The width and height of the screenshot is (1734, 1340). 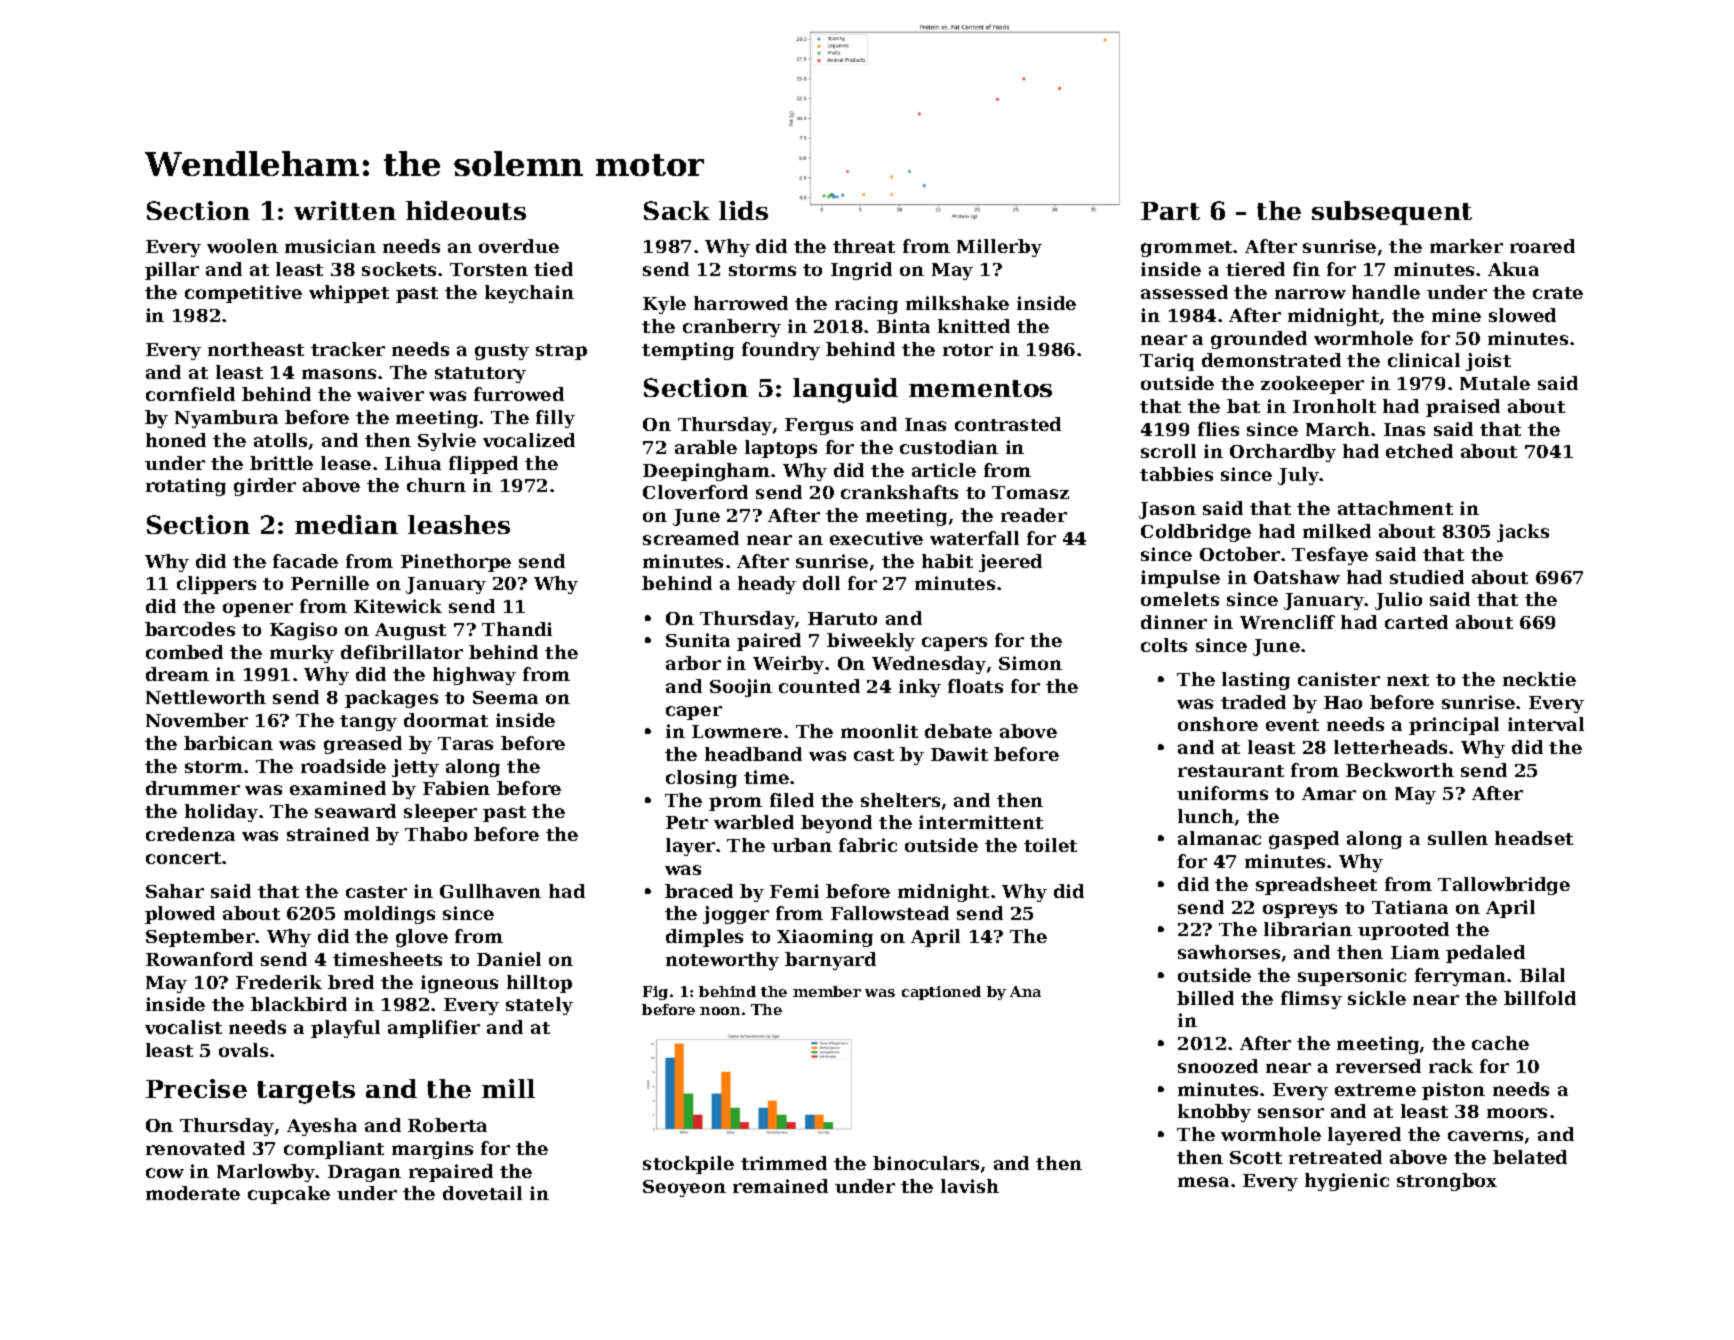 I want to click on Oatshaw, so click(x=1297, y=577).
